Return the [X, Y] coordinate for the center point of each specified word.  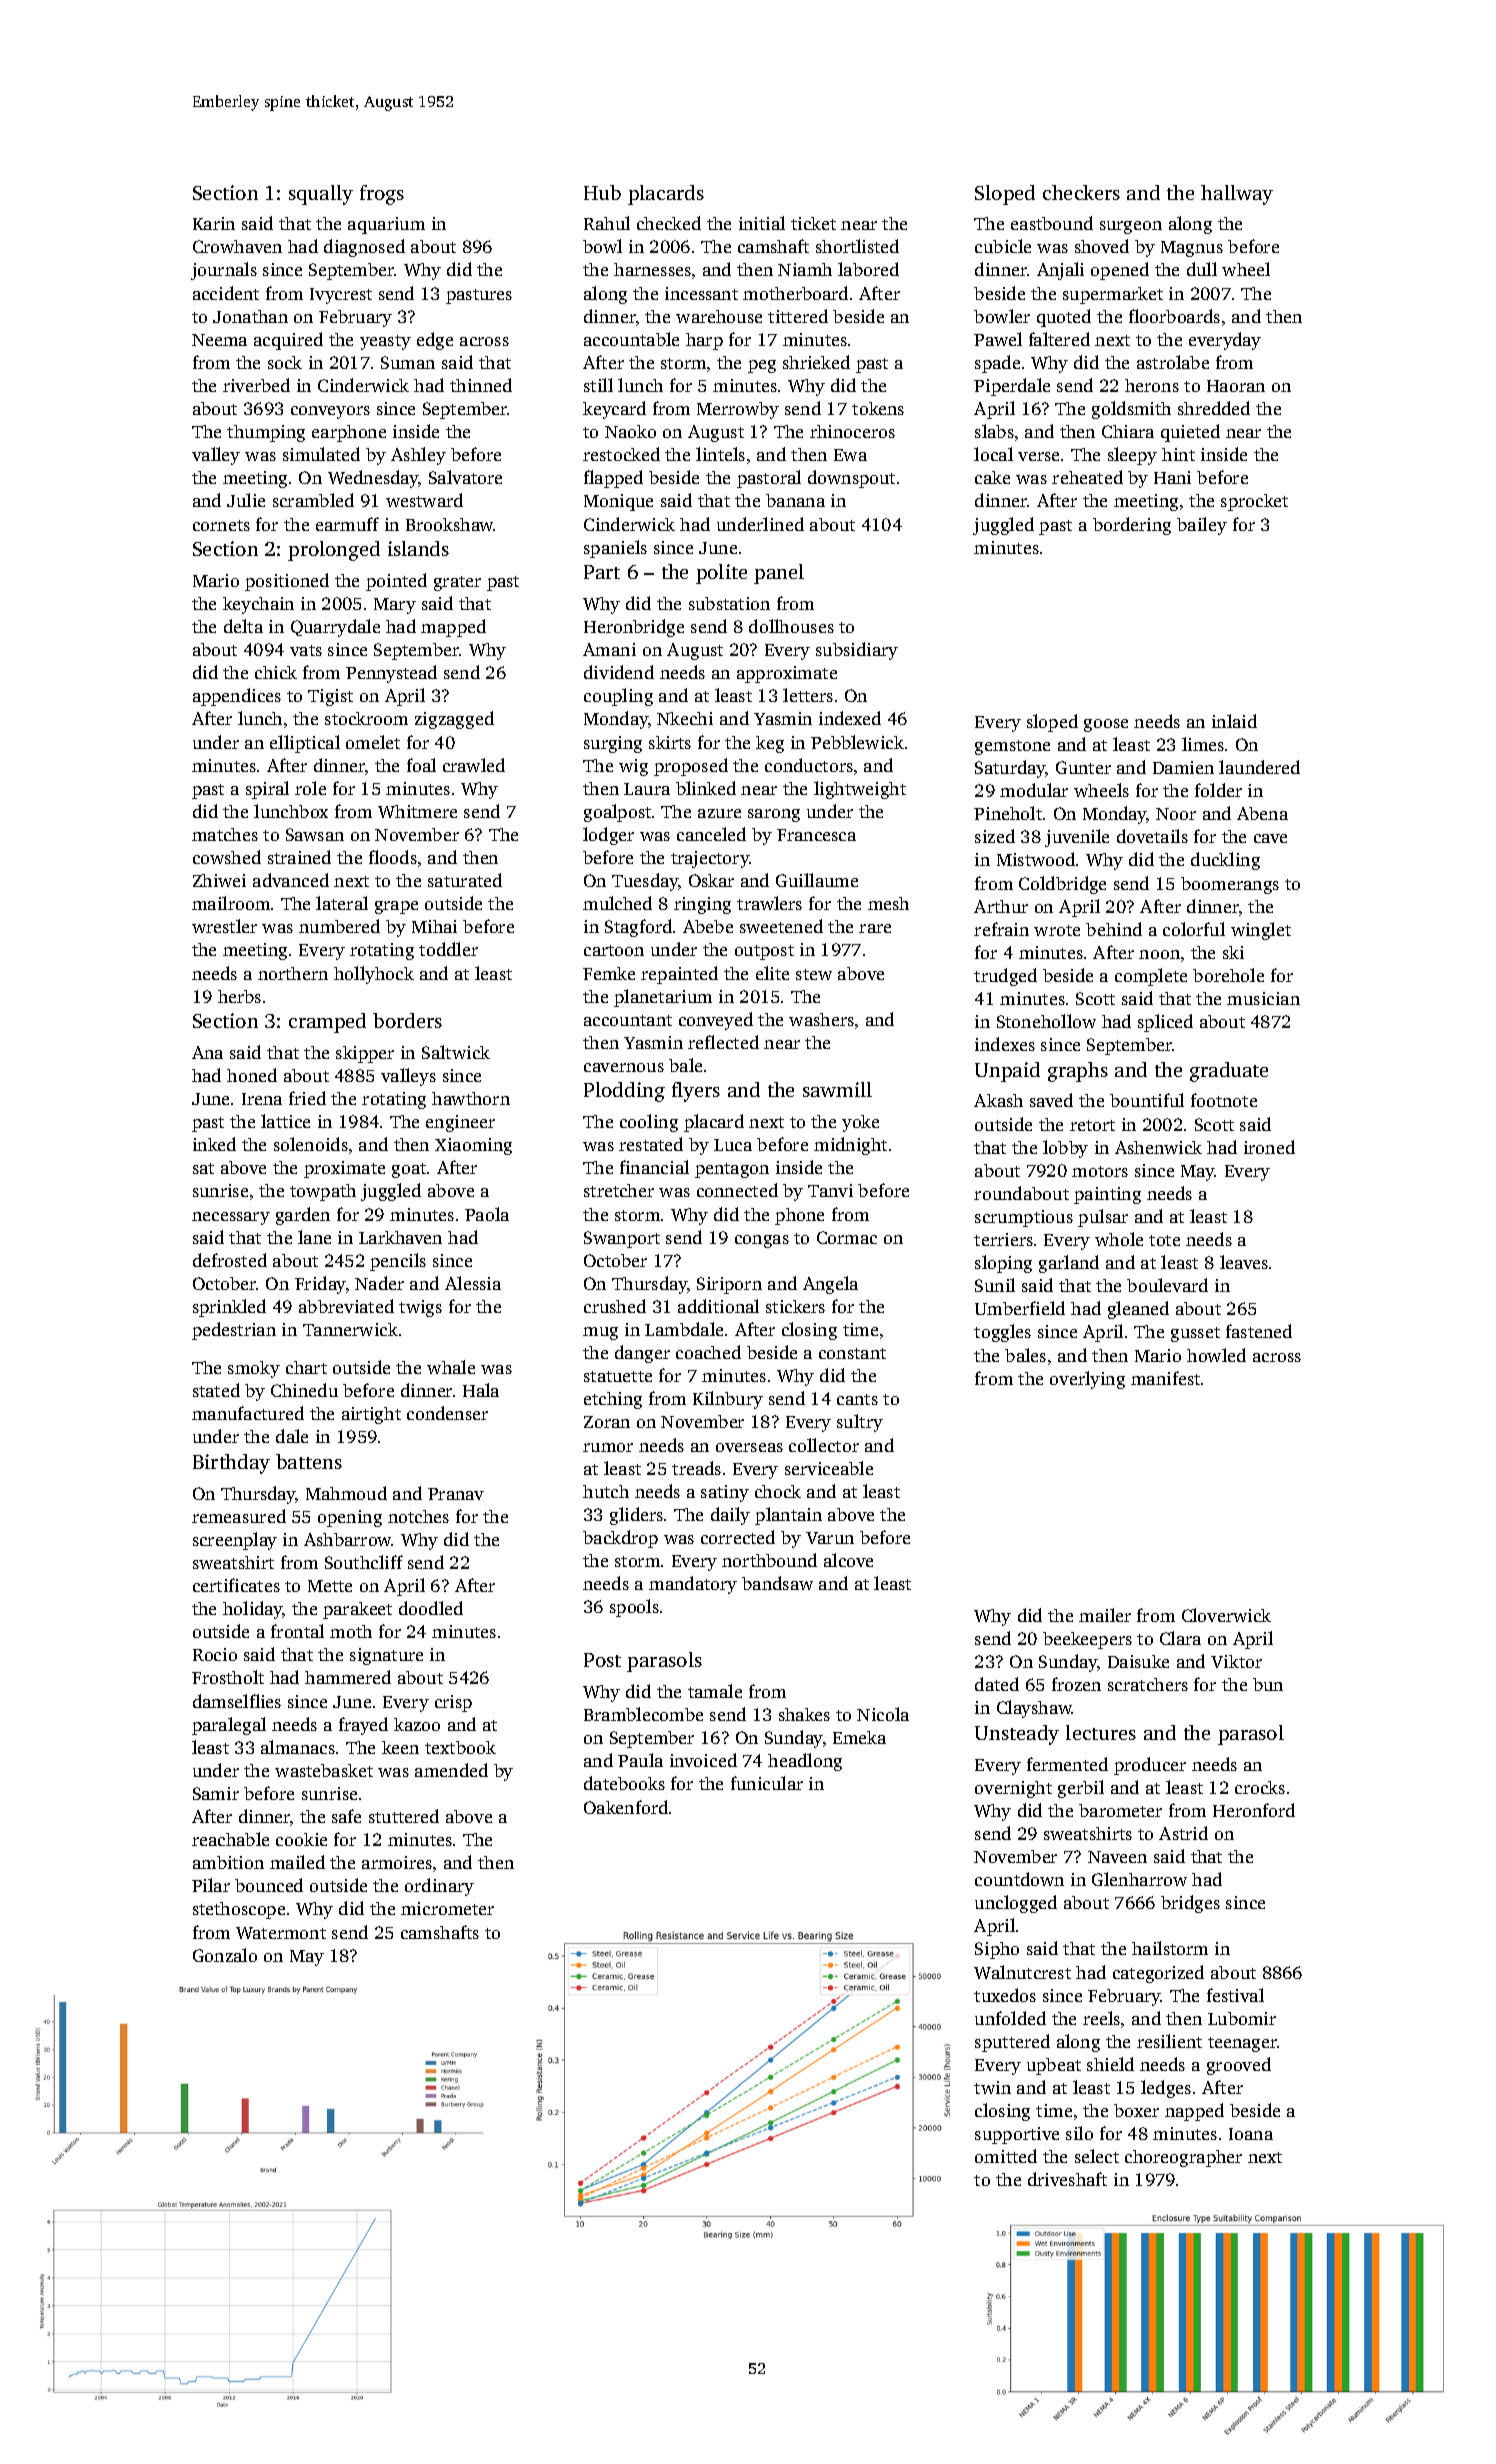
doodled [431, 1608]
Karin [214, 223]
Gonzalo [225, 1955]
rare [875, 928]
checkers [1081, 192]
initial [762, 223]
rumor [608, 1447]
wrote [1057, 930]
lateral [342, 903]
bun [1268, 1684]
